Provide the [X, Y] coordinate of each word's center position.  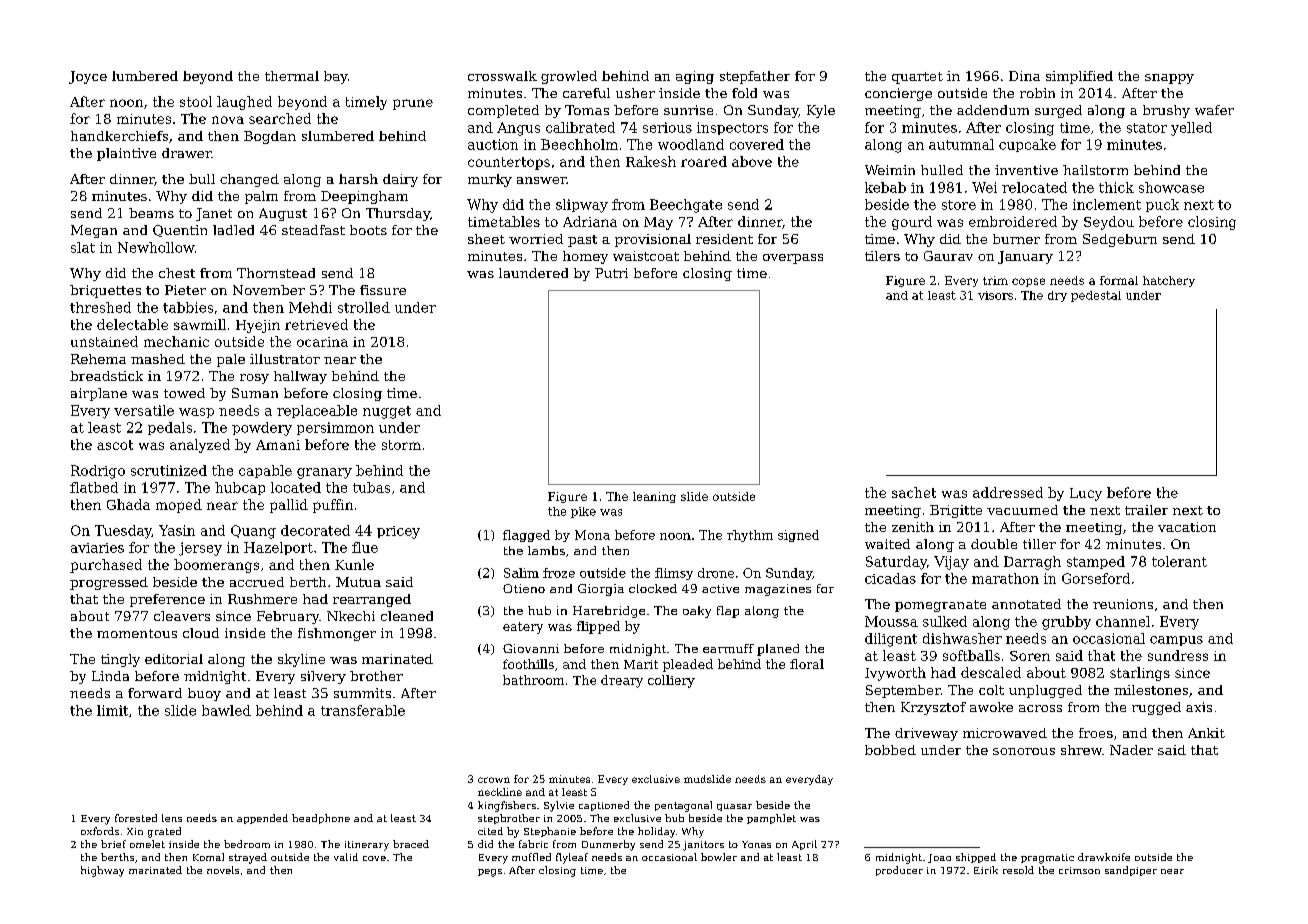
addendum [993, 110]
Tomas [587, 110]
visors [995, 295]
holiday [656, 832]
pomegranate [940, 606]
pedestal [1096, 296]
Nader [1131, 750]
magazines [778, 590]
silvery [323, 677]
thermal [292, 76]
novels [223, 870]
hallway [300, 377]
